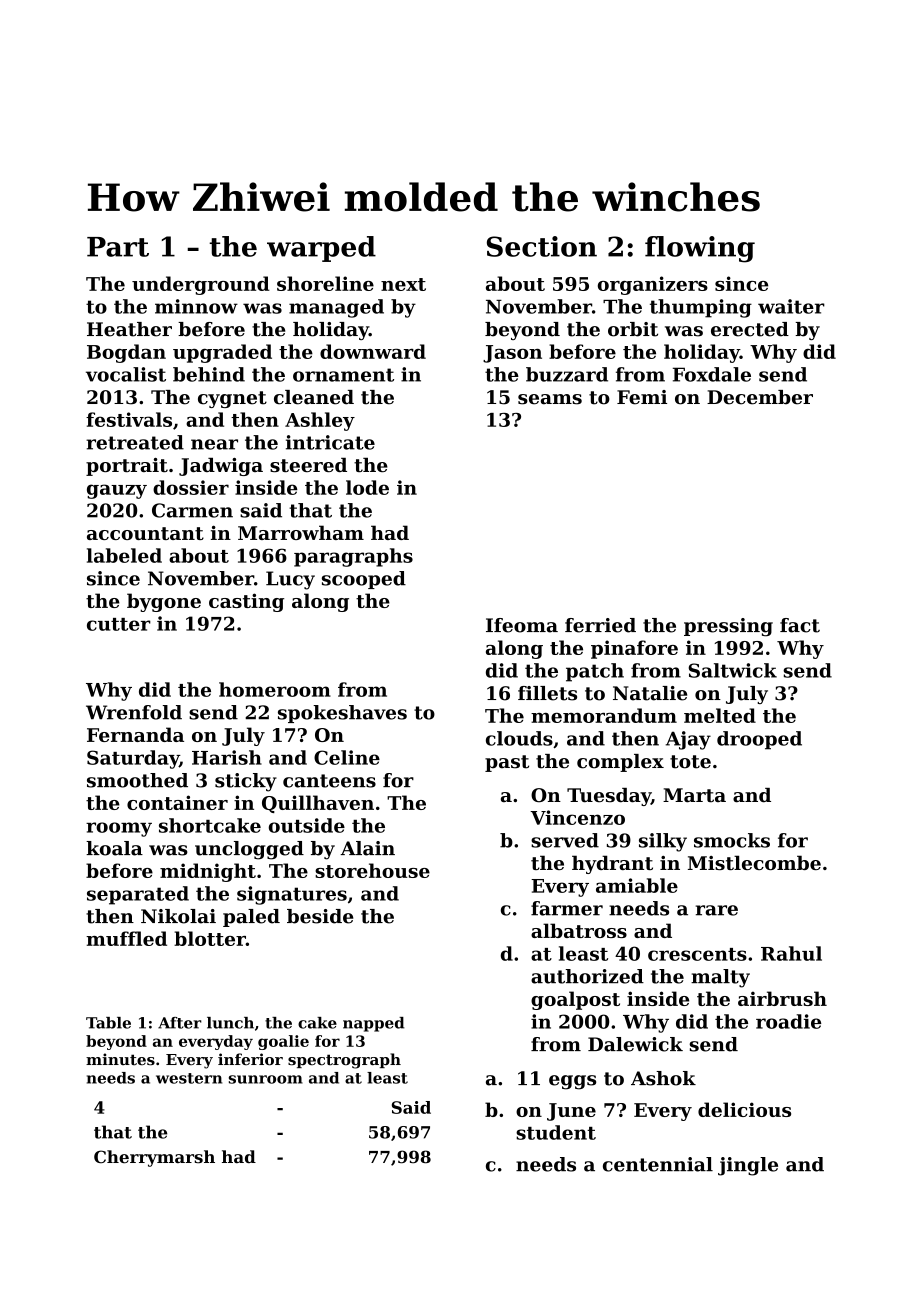  I want to click on jingle, so click(748, 1166).
